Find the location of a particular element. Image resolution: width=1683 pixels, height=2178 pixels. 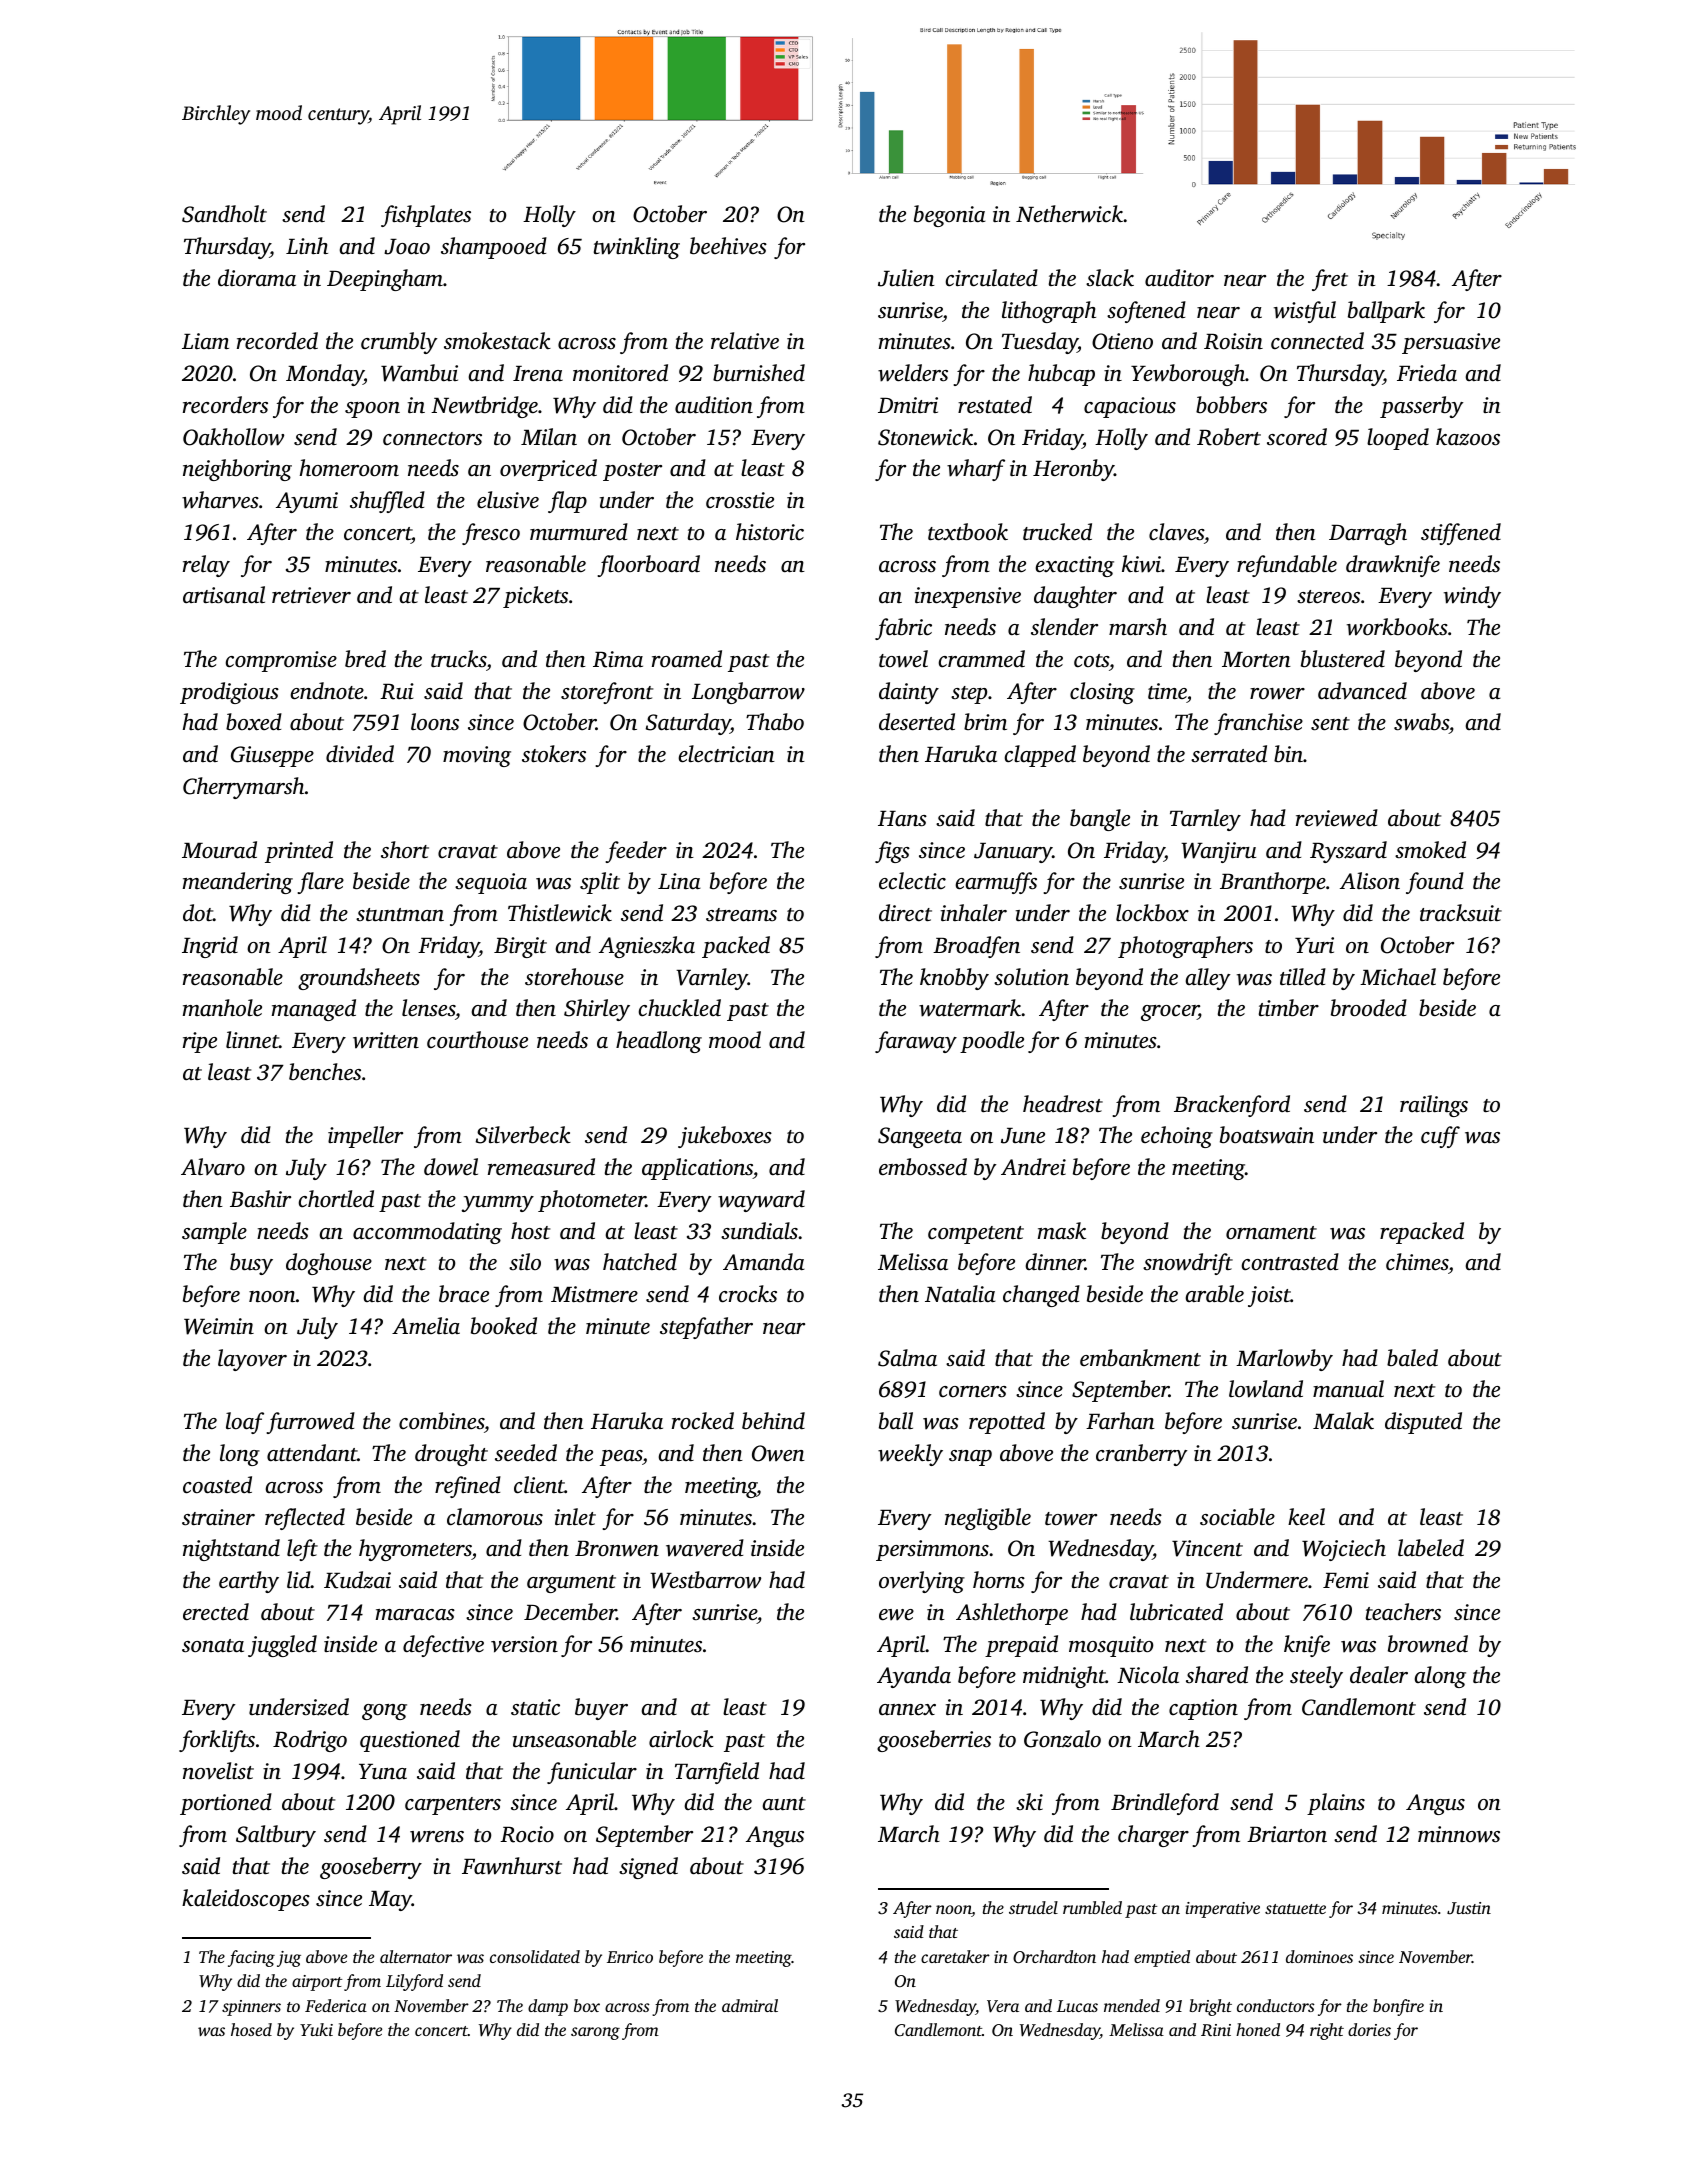

eclectic is located at coordinates (912, 881).
